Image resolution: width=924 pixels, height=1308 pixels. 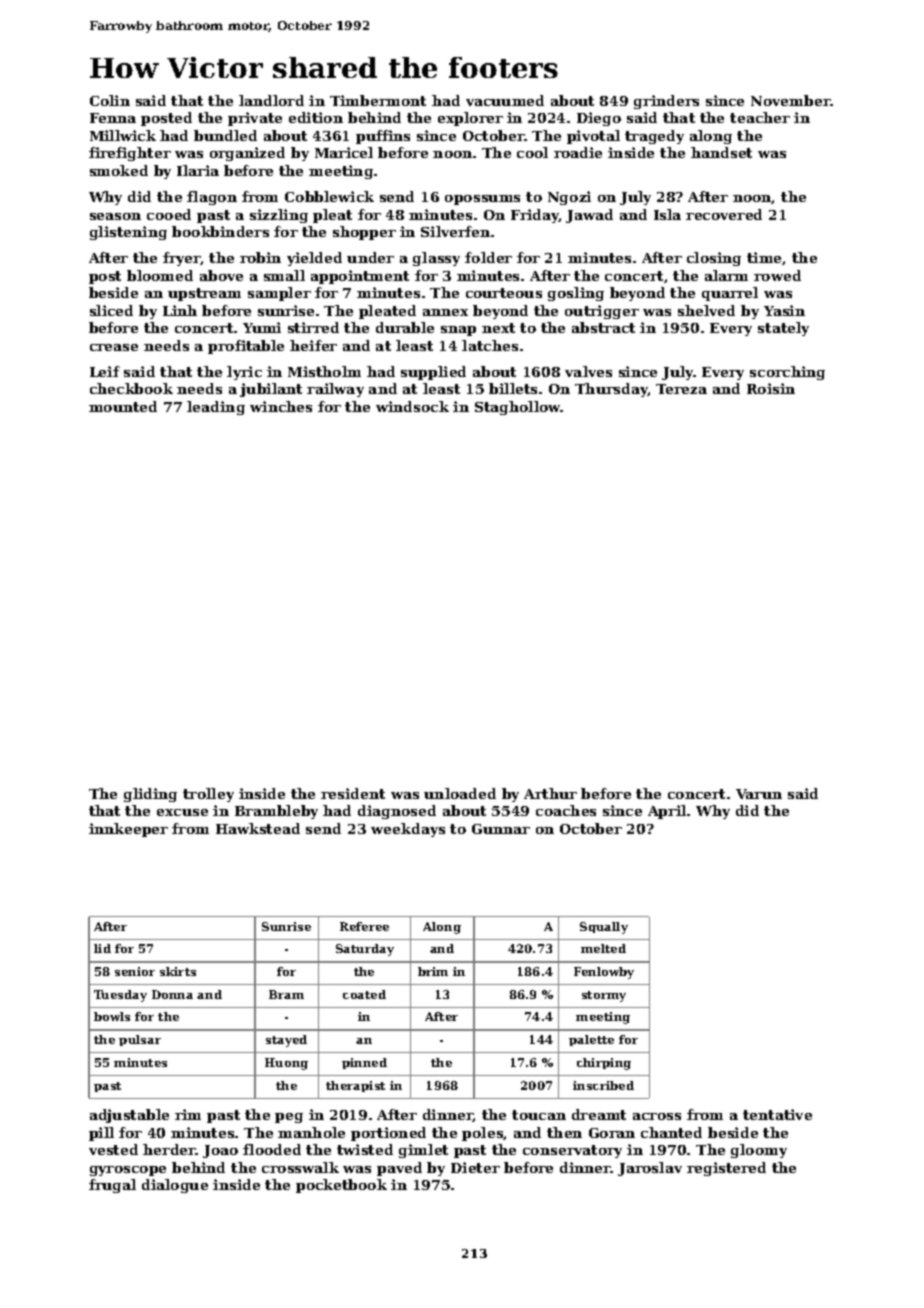 What do you see at coordinates (604, 928) in the screenshot?
I see `Squally` at bounding box center [604, 928].
